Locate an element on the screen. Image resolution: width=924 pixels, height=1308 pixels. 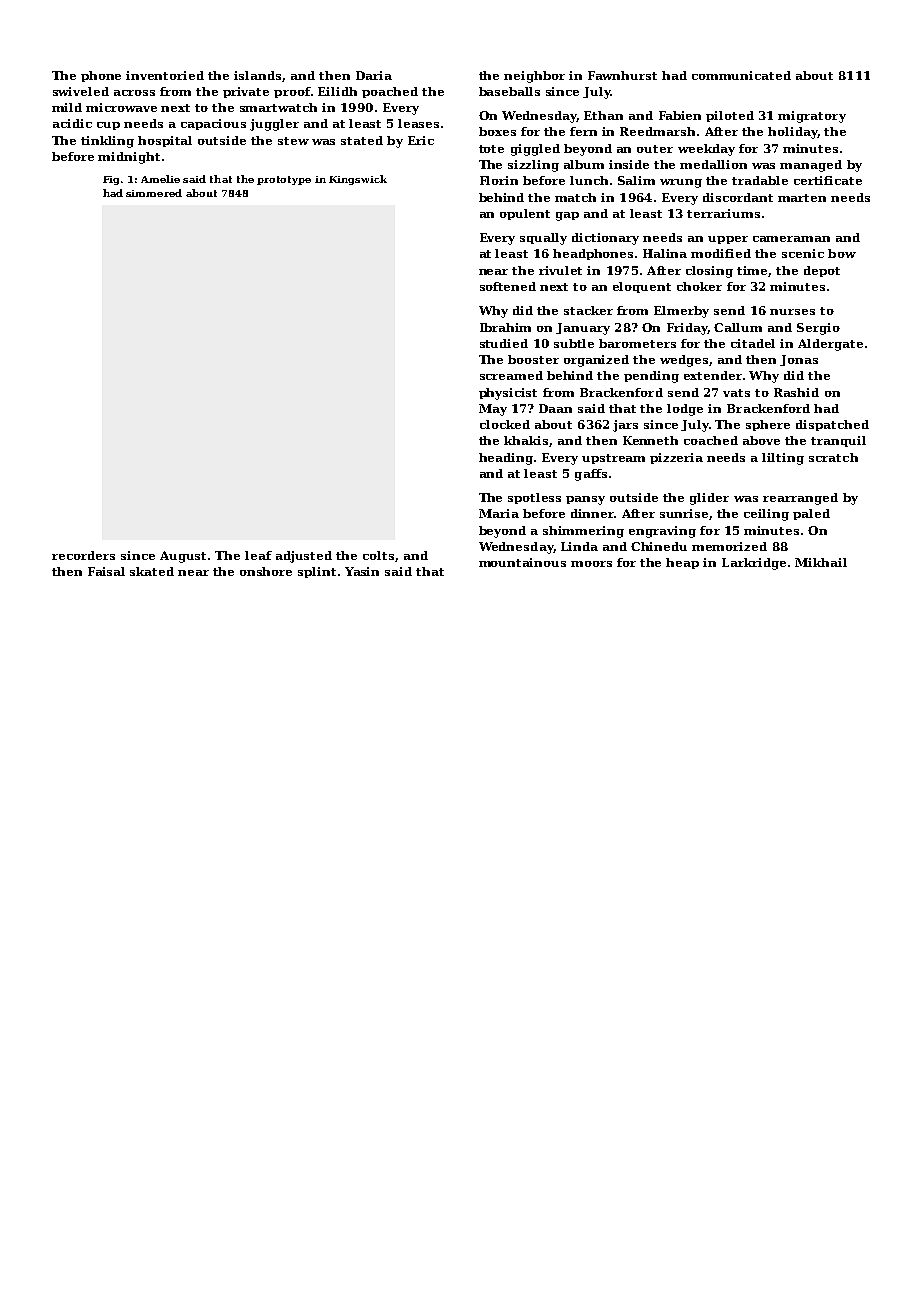
Maria is located at coordinates (499, 513).
